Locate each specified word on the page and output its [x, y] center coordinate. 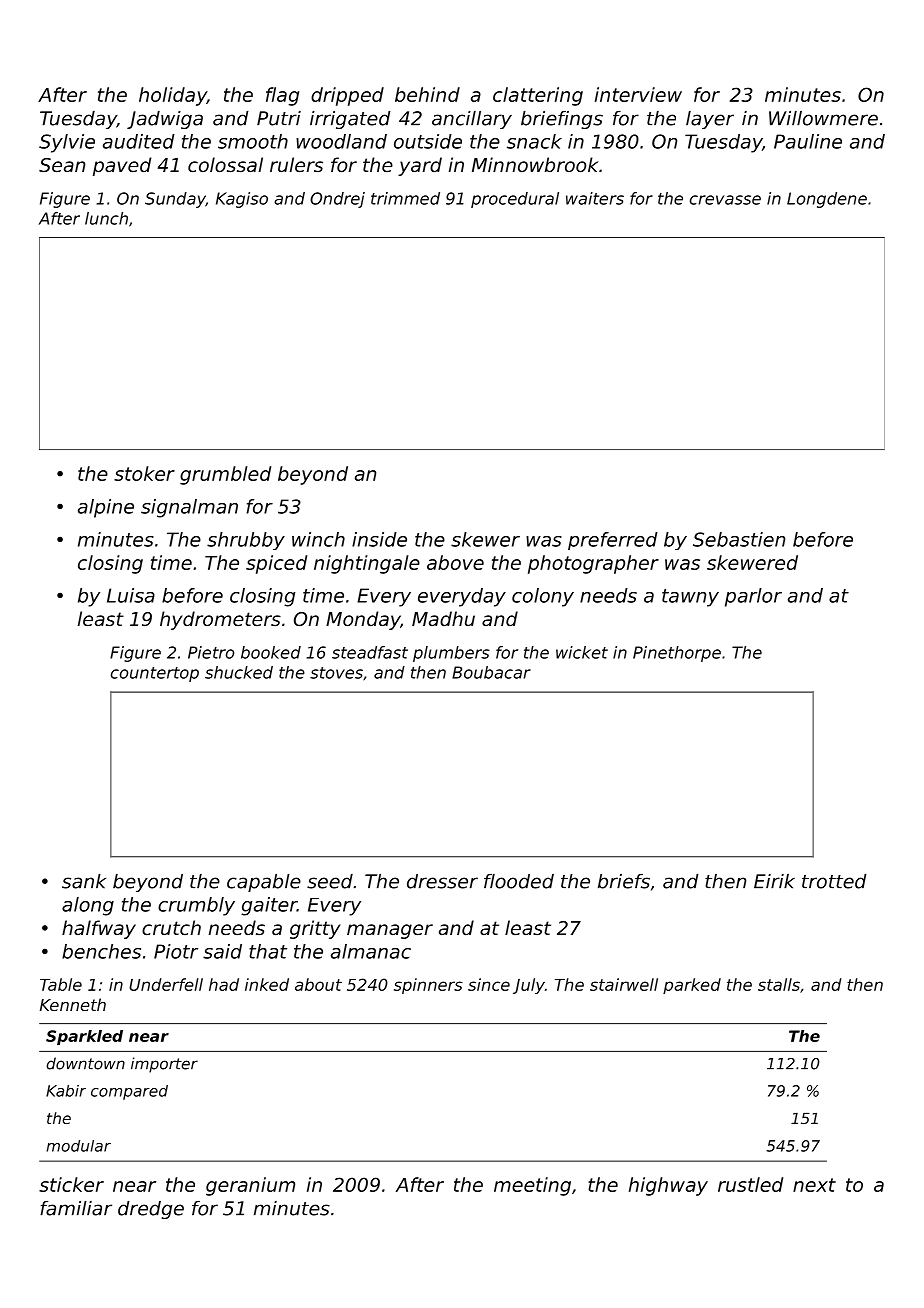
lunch [106, 218]
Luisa [131, 595]
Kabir [66, 1091]
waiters [595, 198]
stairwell [624, 984]
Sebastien [739, 539]
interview [638, 94]
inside [379, 539]
